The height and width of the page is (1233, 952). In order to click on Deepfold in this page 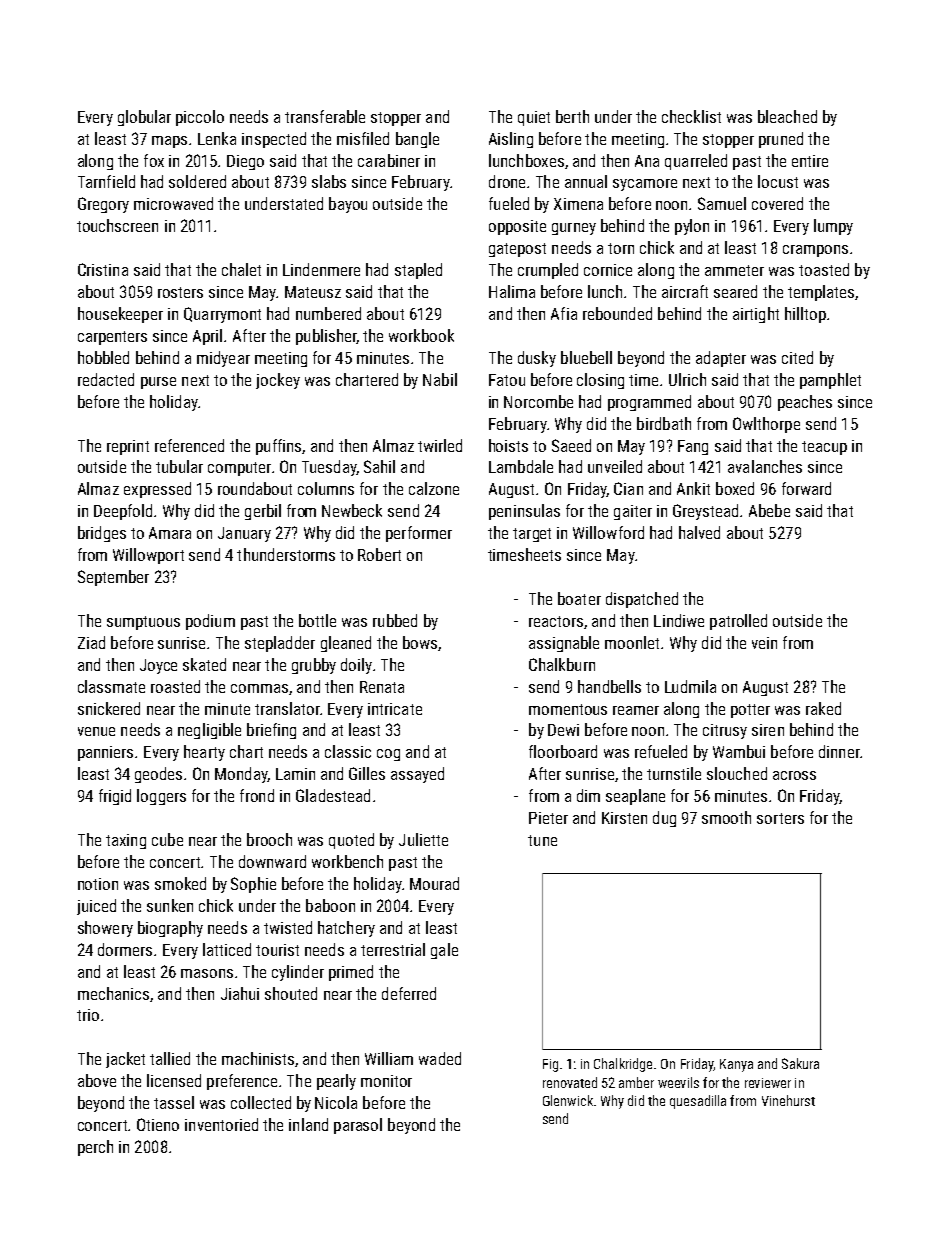, I will do `click(123, 512)`.
